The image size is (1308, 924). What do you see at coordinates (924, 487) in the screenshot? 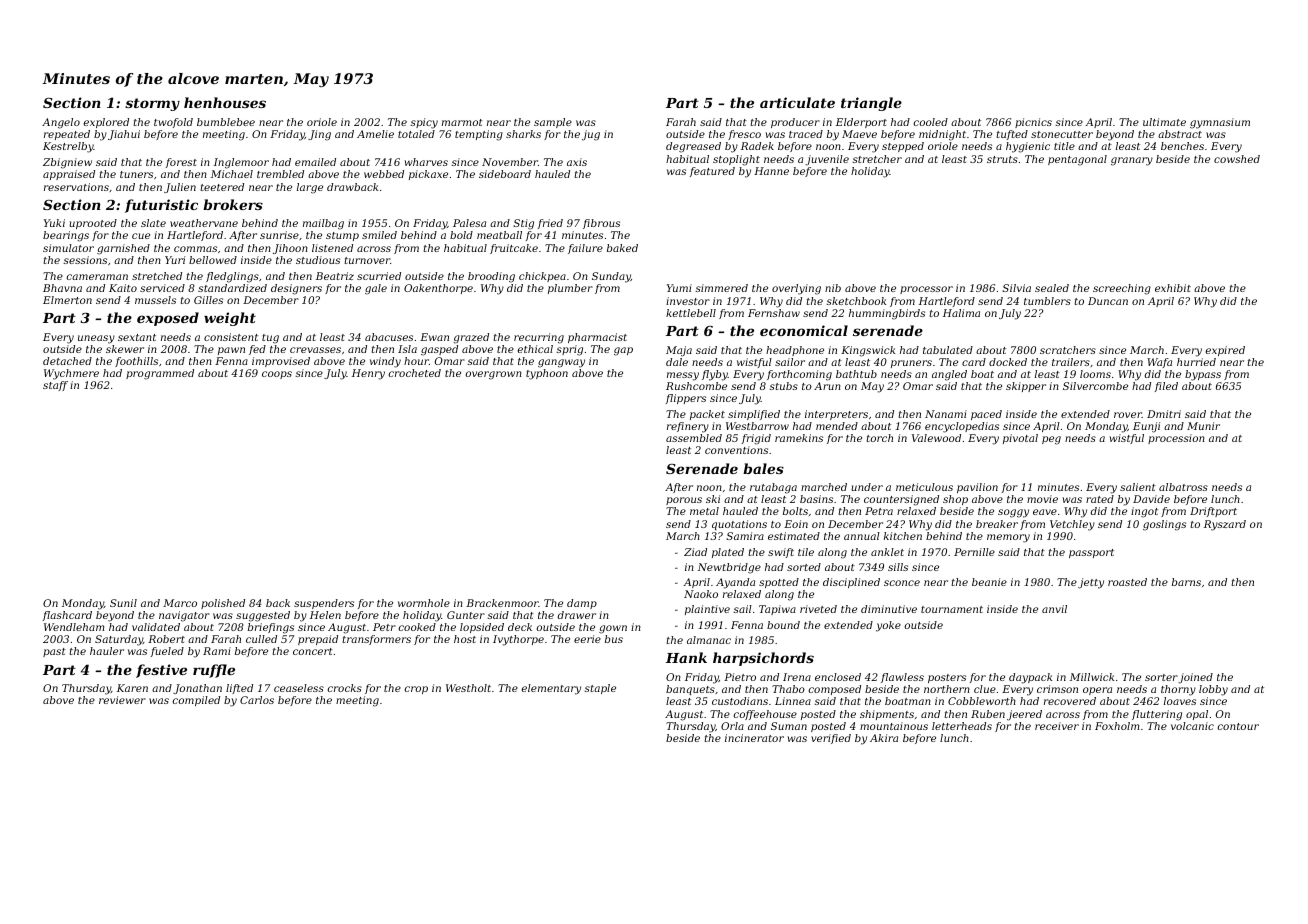
I see `meticulous` at bounding box center [924, 487].
